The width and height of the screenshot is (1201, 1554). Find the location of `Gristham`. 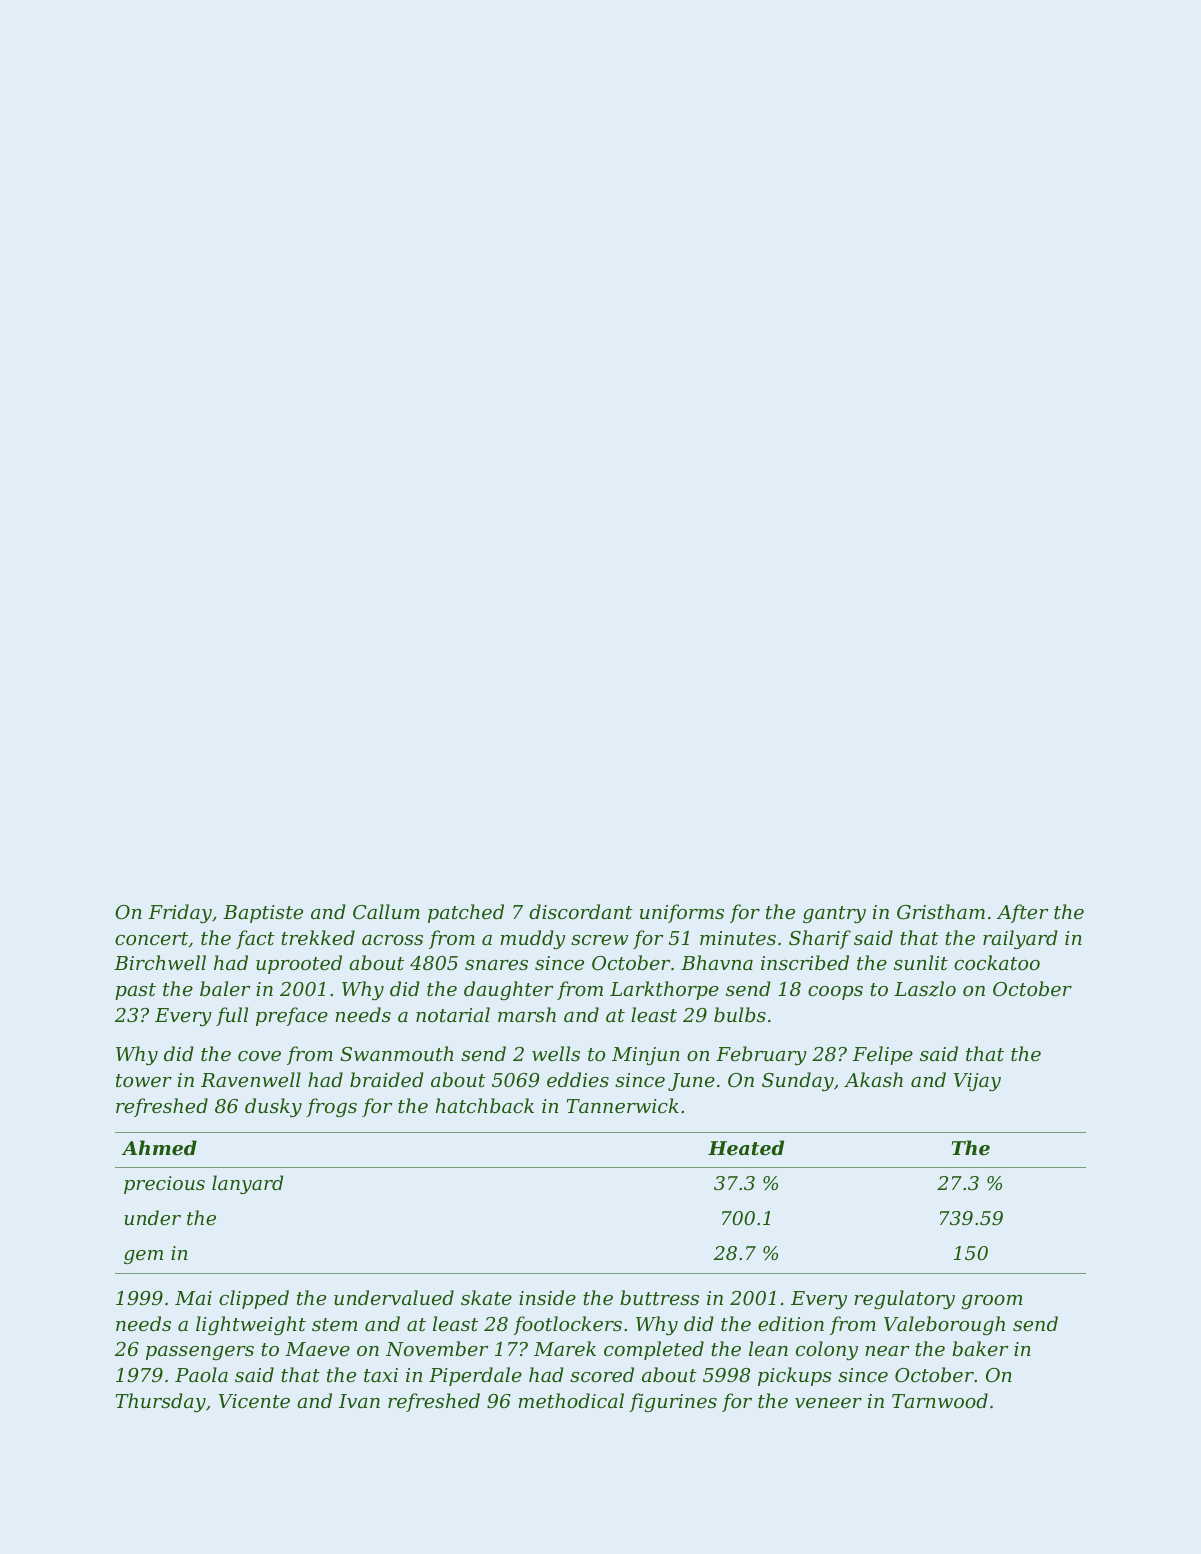

Gristham is located at coordinates (941, 911).
